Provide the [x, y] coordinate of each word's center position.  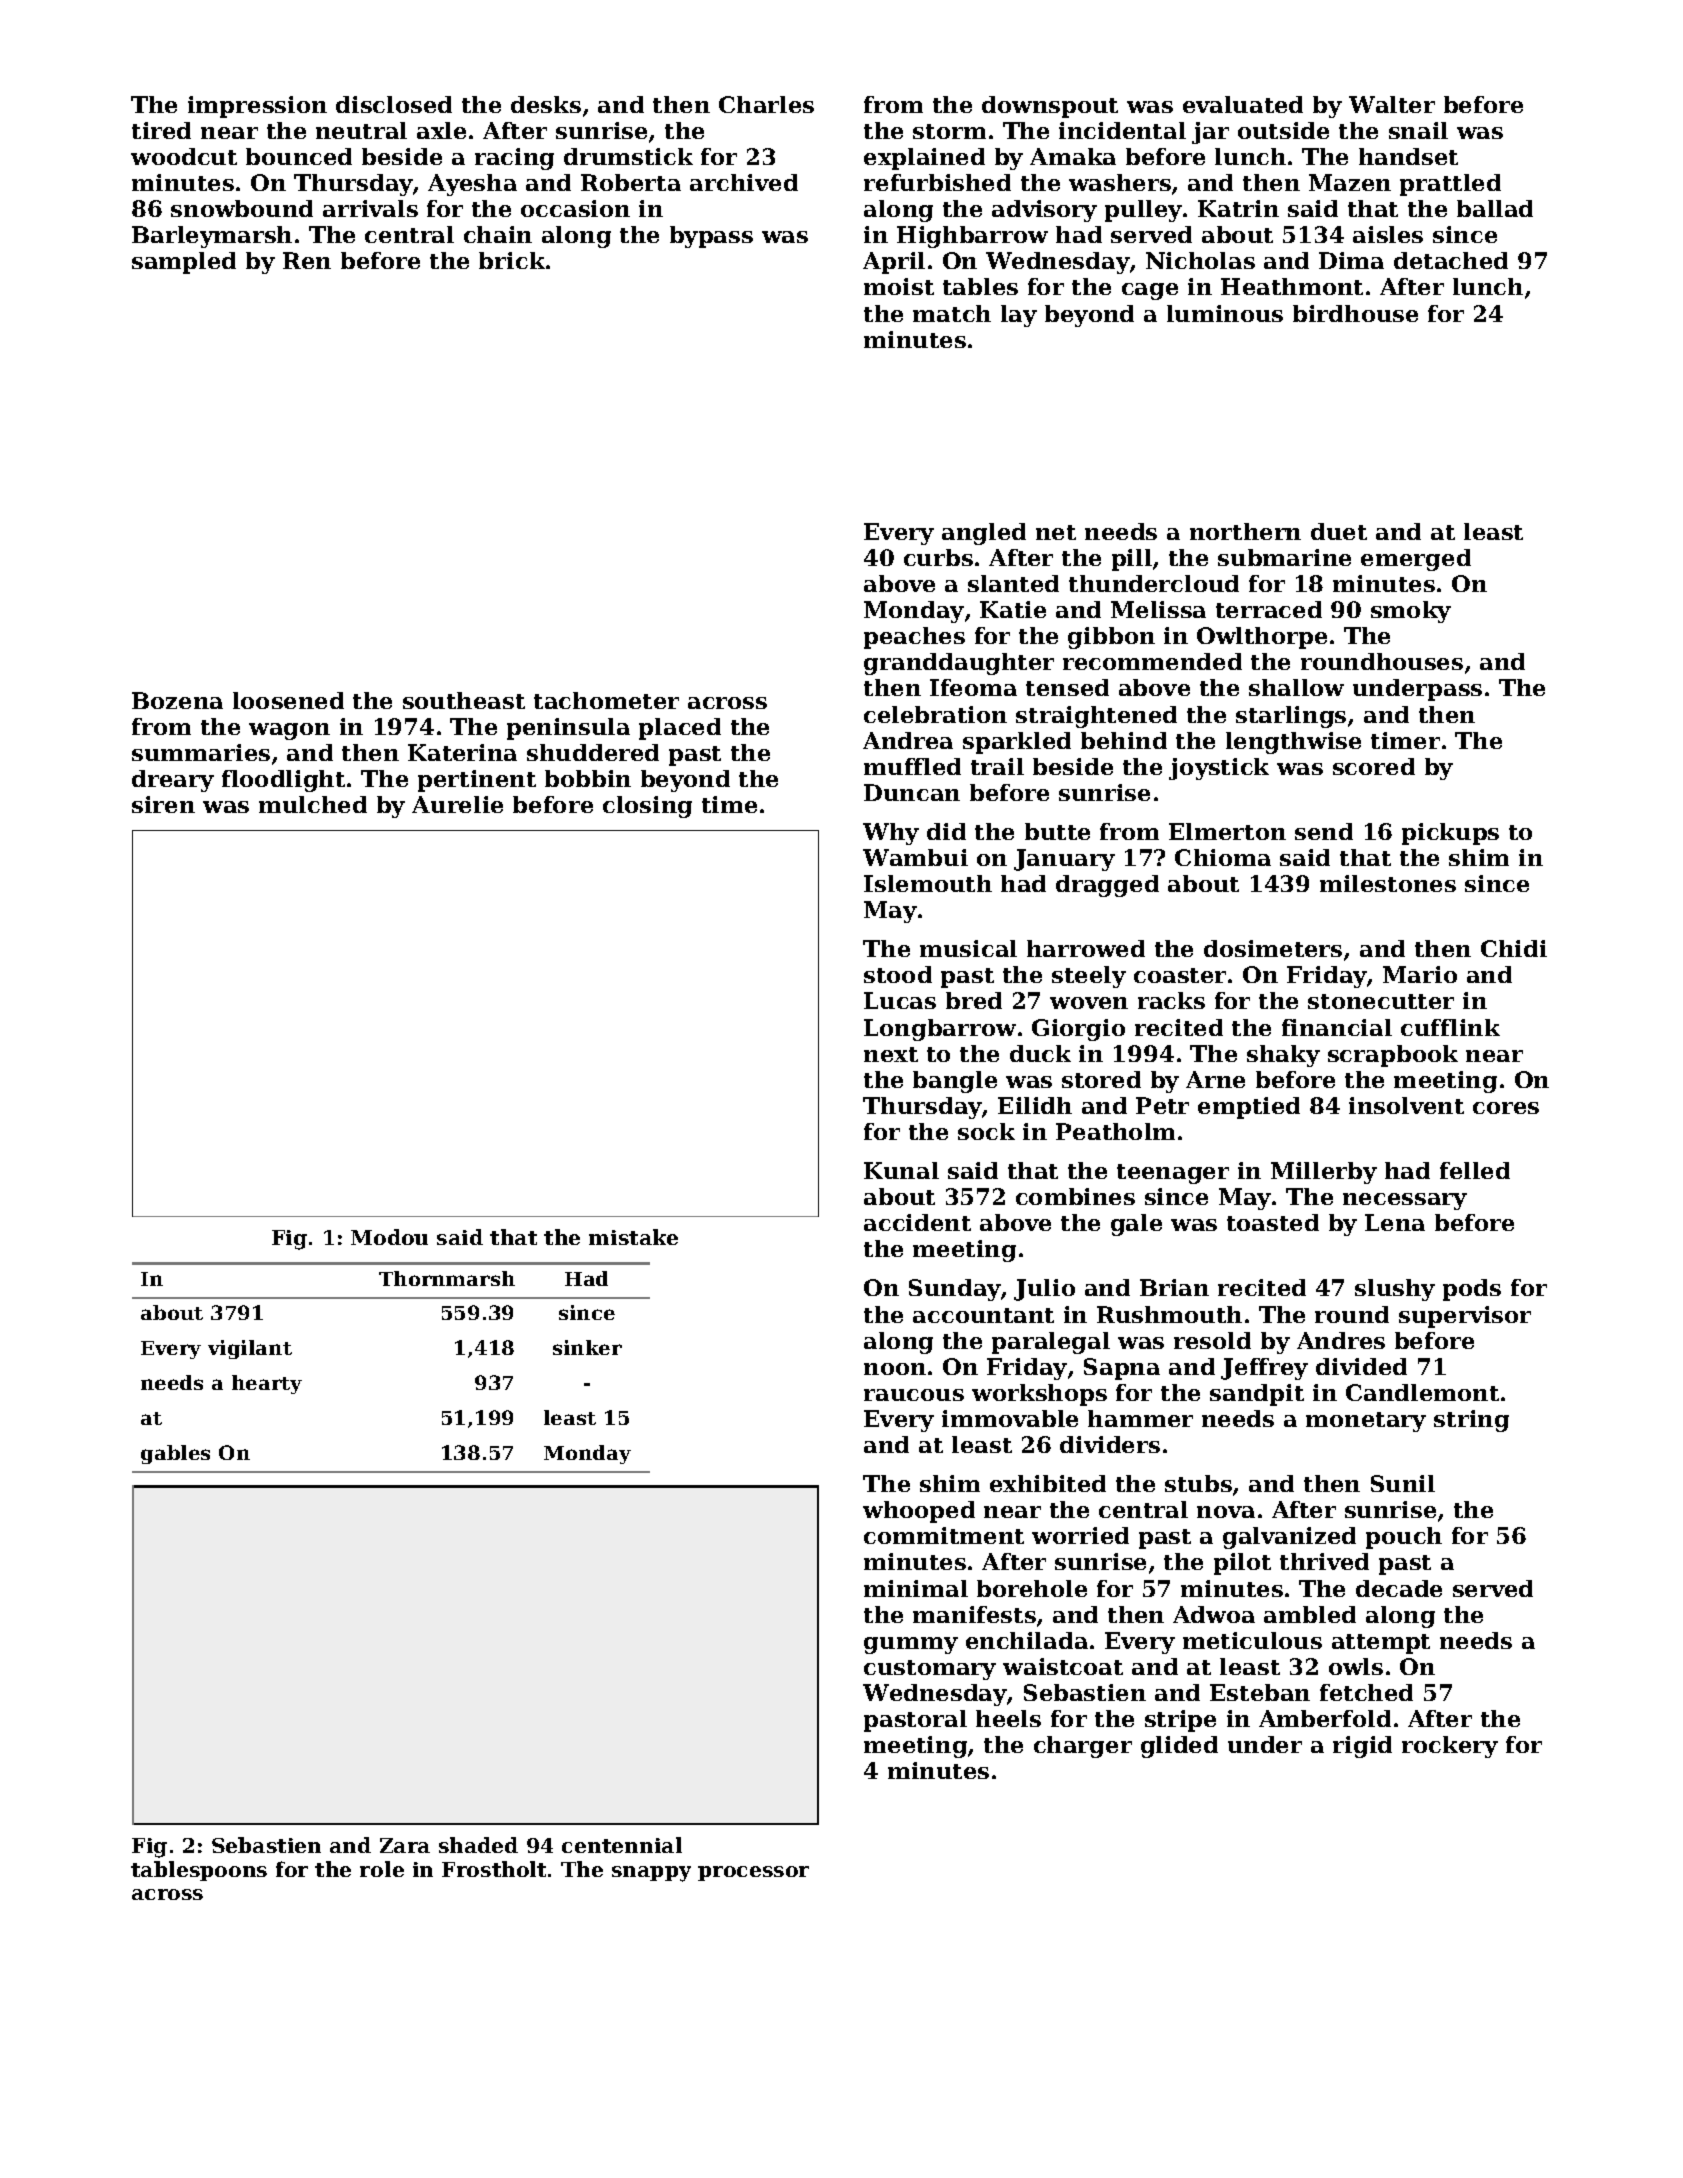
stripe [1180, 1721]
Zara [405, 1845]
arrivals [370, 208]
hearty [267, 1384]
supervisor [1465, 1317]
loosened [288, 700]
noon [895, 1369]
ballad [1495, 208]
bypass [711, 237]
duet [1339, 531]
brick [512, 260]
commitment [944, 1535]
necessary [1405, 1201]
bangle [955, 1082]
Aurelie [457, 804]
